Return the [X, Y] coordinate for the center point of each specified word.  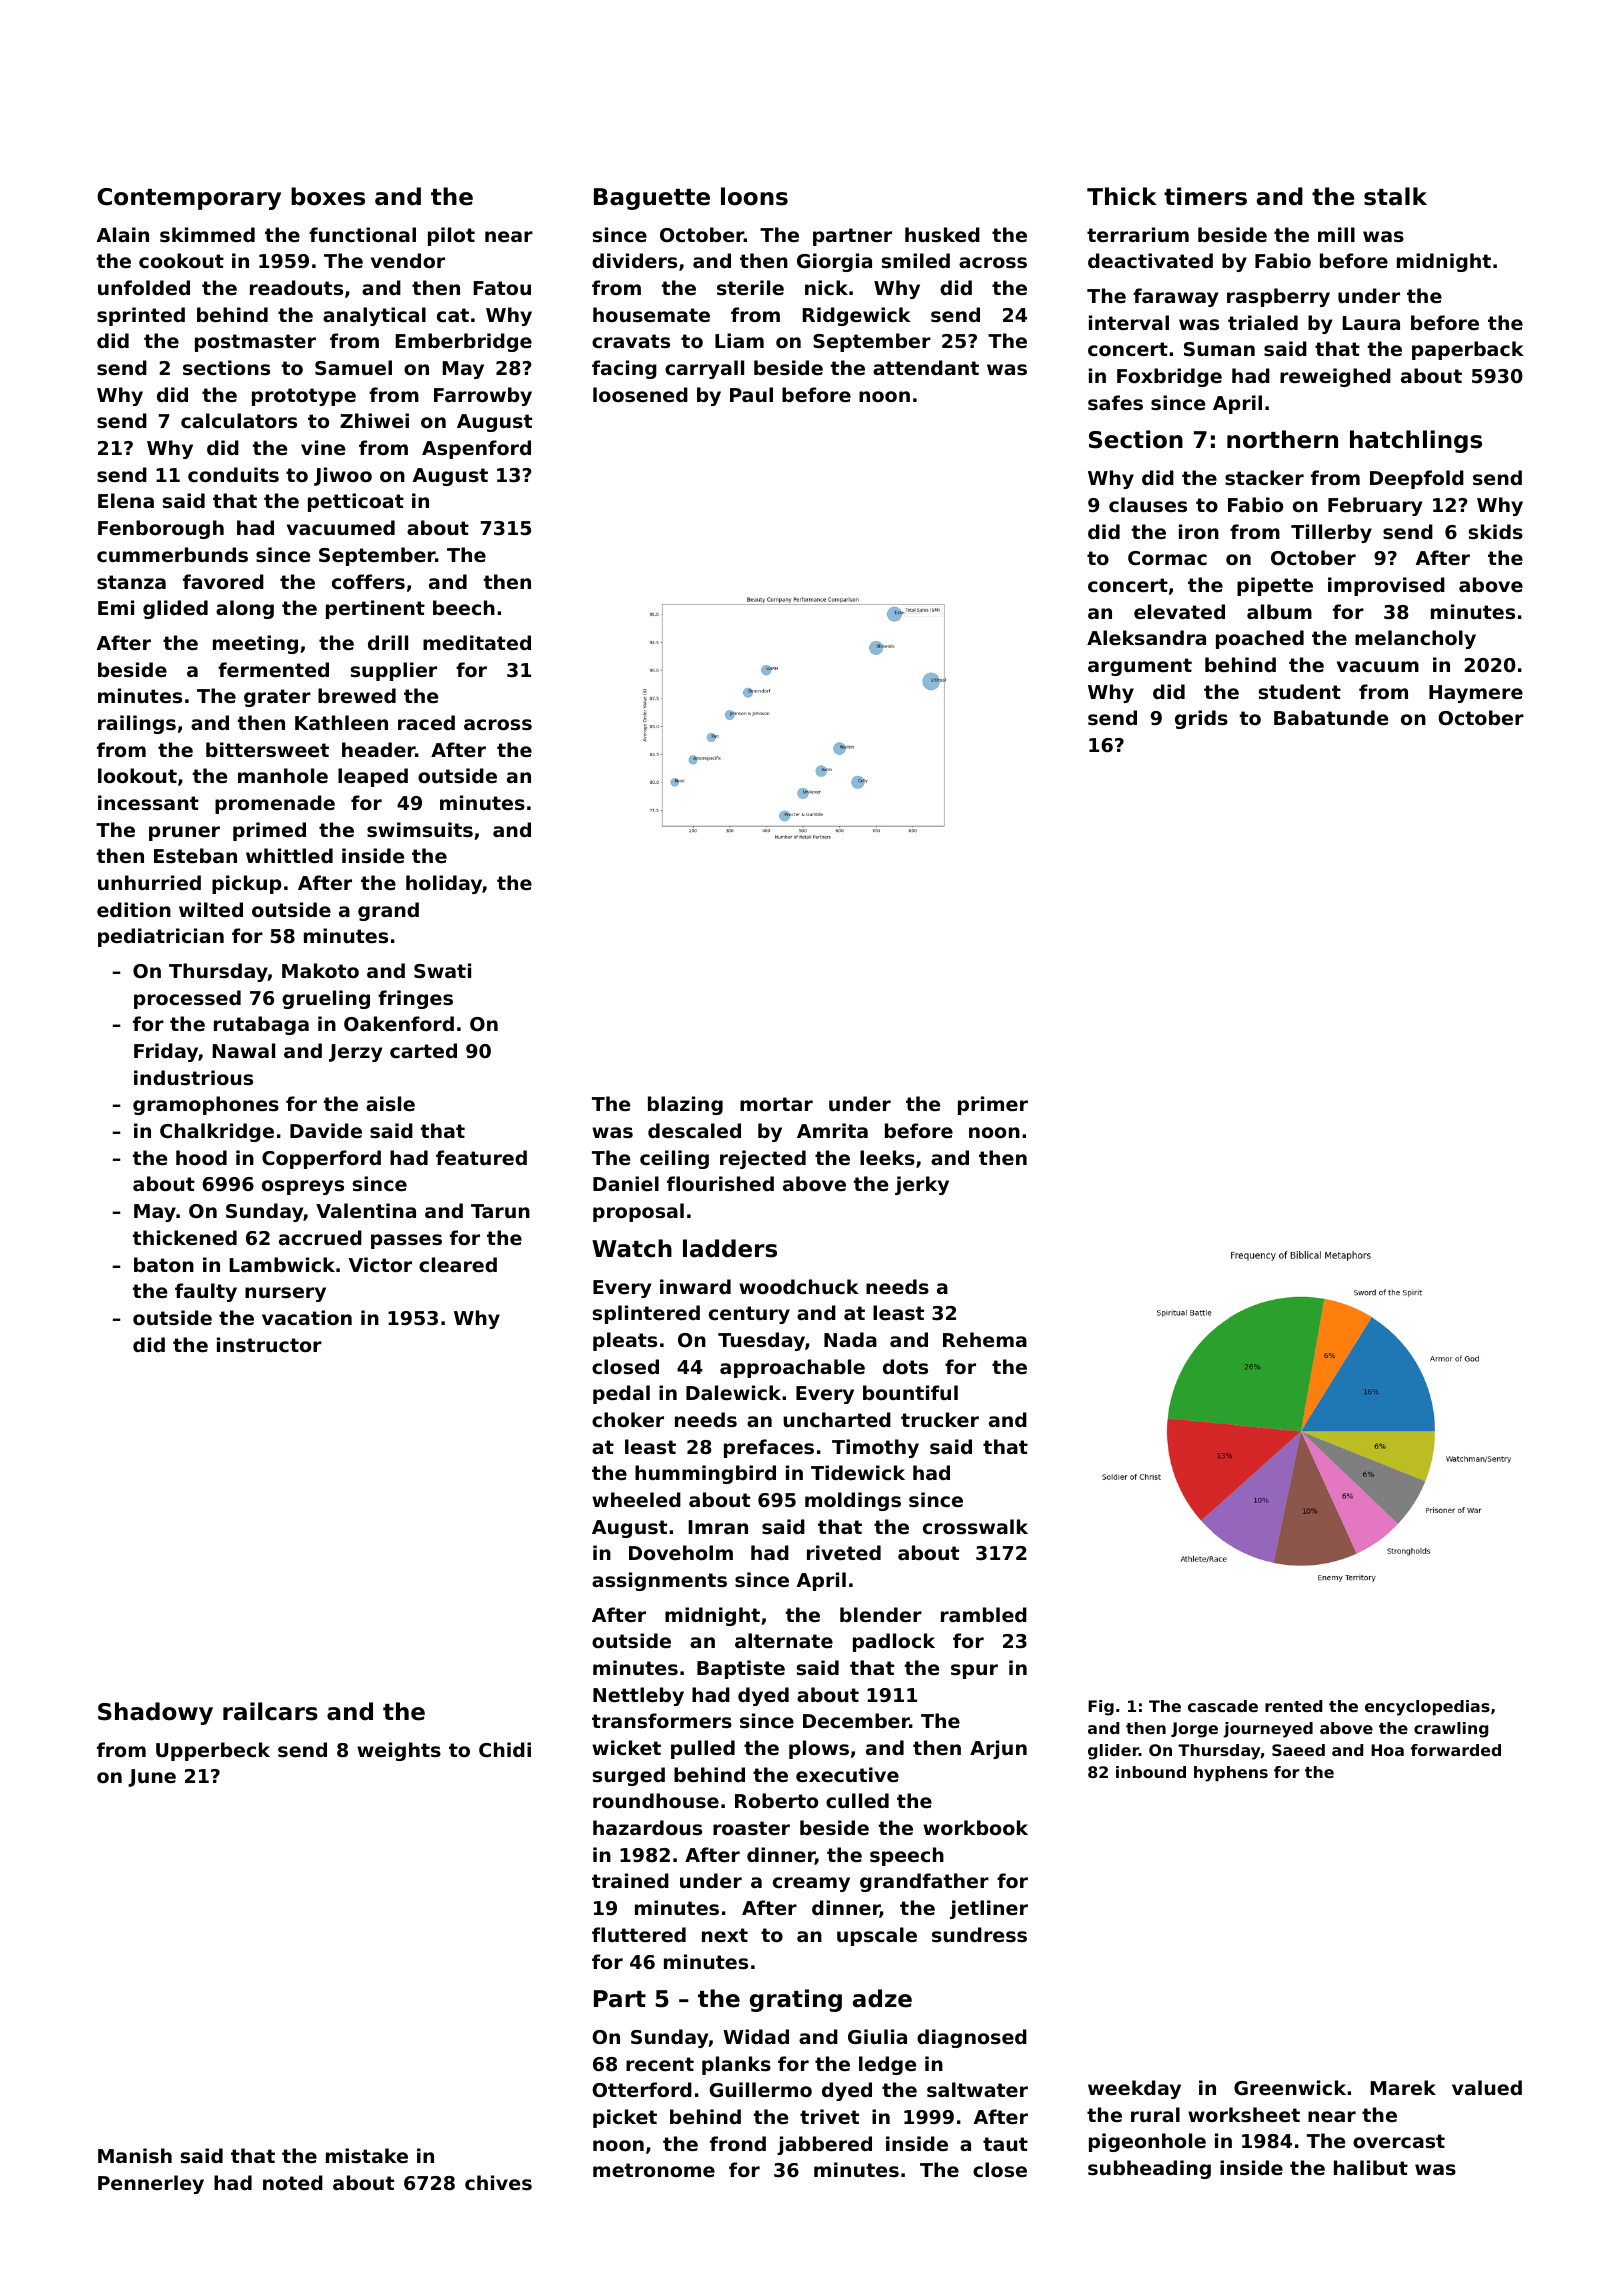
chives [498, 2182]
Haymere [1476, 694]
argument [1140, 667]
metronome [654, 2170]
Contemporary [189, 199]
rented [1293, 1706]
